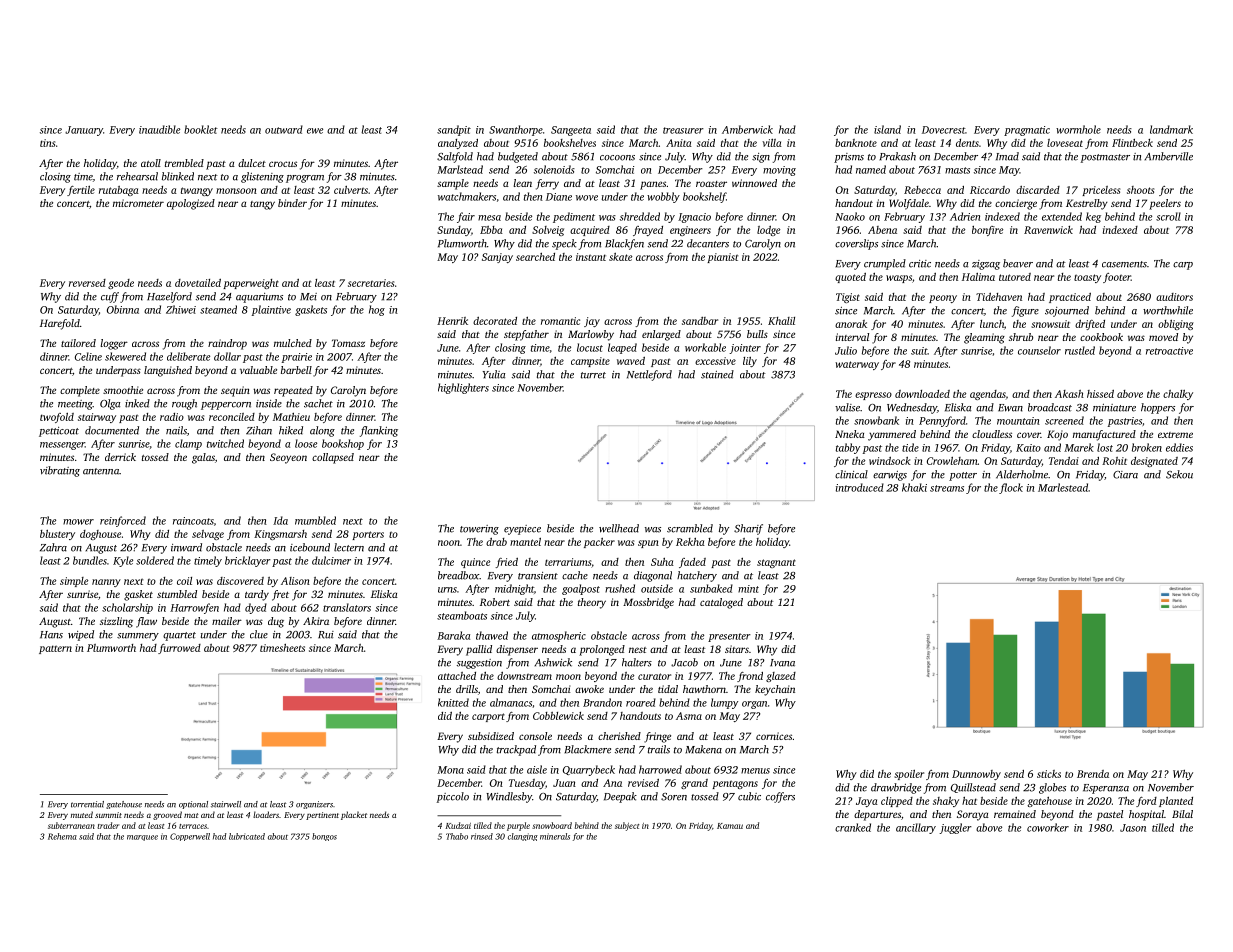  What do you see at coordinates (715, 361) in the screenshot?
I see `excessive` at bounding box center [715, 361].
